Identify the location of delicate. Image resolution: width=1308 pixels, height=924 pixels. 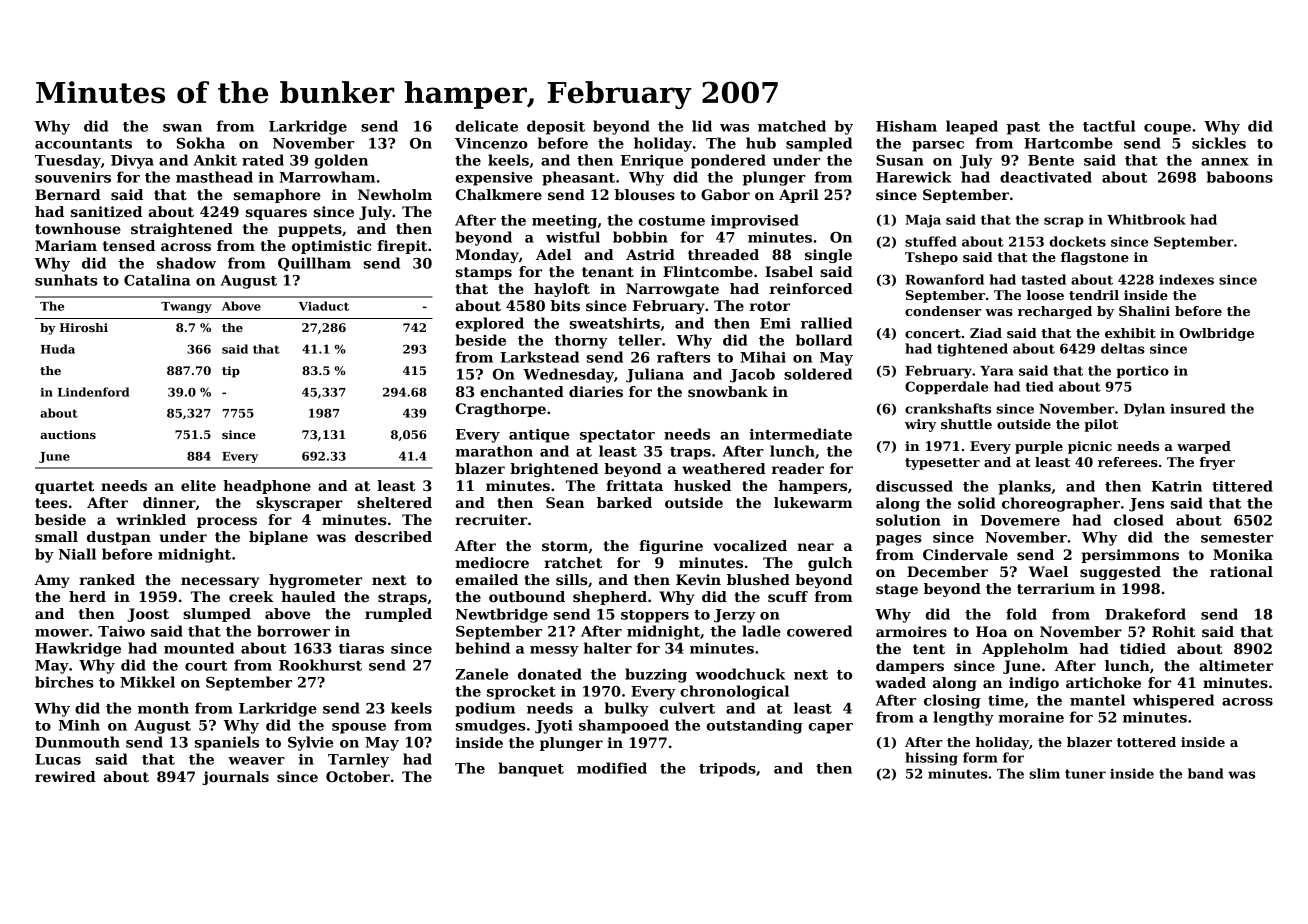
(487, 126).
